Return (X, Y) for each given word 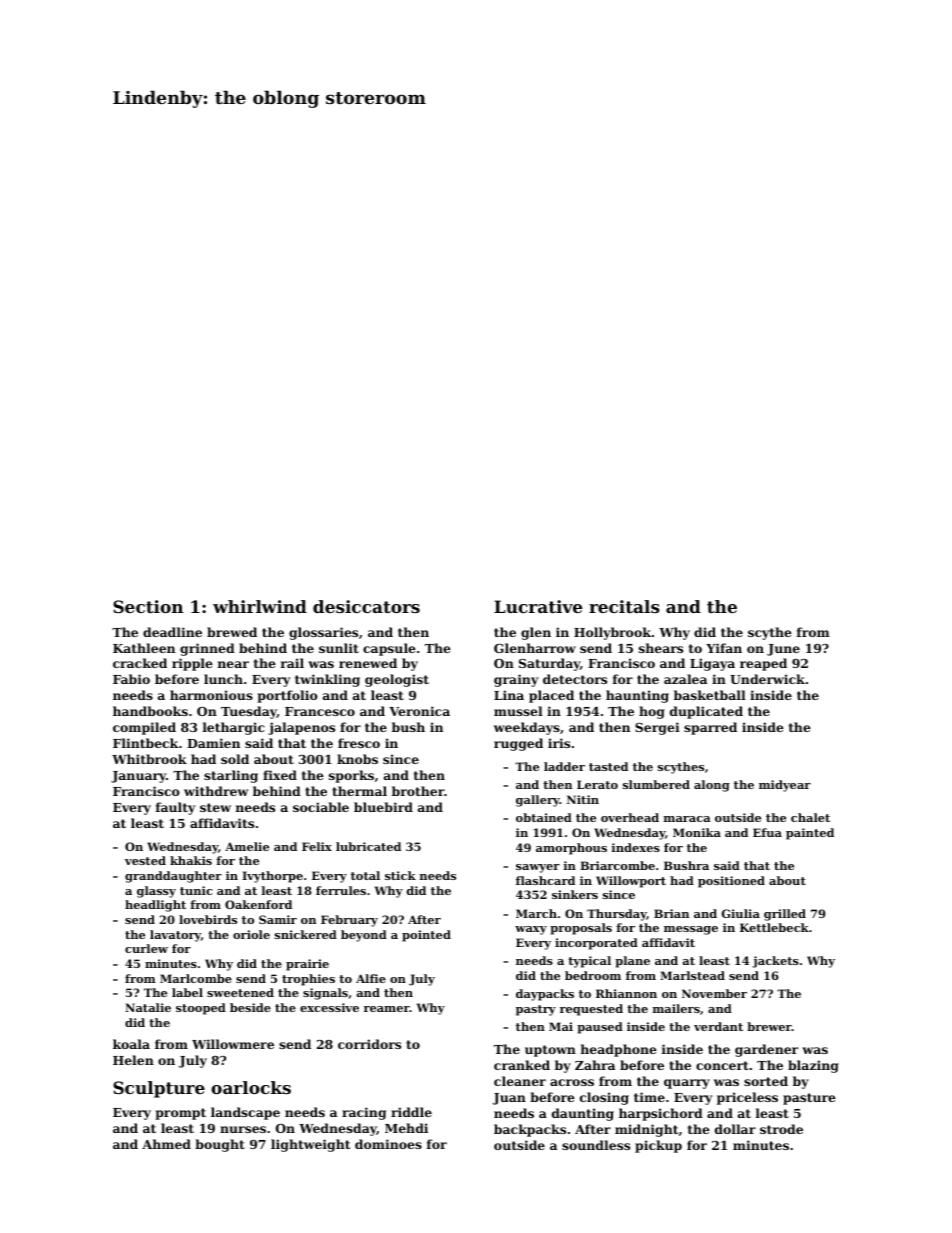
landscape (245, 1113)
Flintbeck (145, 743)
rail (292, 663)
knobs (357, 759)
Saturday (549, 664)
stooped (201, 1009)
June (783, 650)
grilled (785, 915)
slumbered (656, 784)
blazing (813, 1066)
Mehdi (406, 1128)
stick (400, 875)
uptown (550, 1051)
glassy (156, 892)
